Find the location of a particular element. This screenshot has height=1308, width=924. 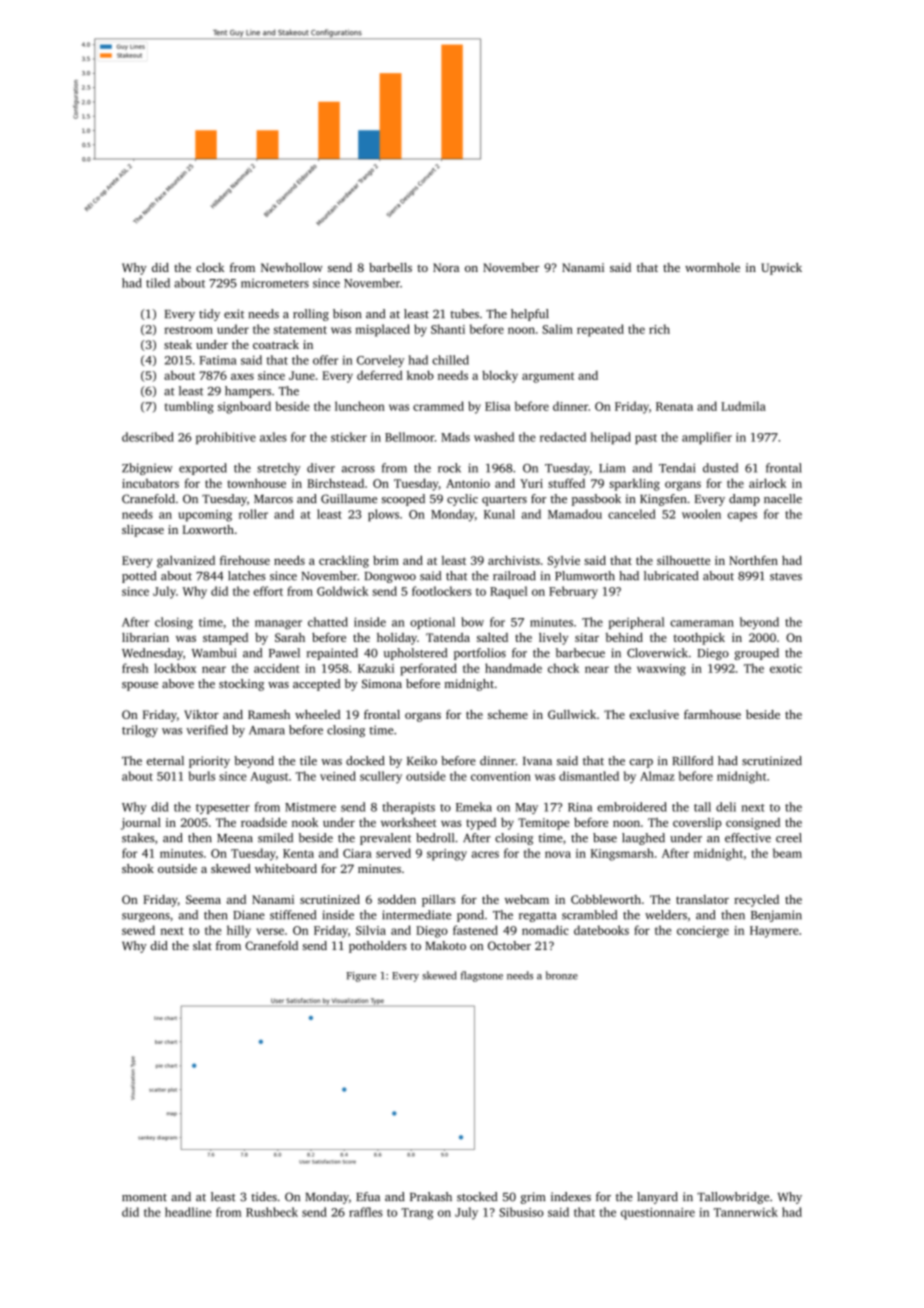

incubators is located at coordinates (150, 483).
